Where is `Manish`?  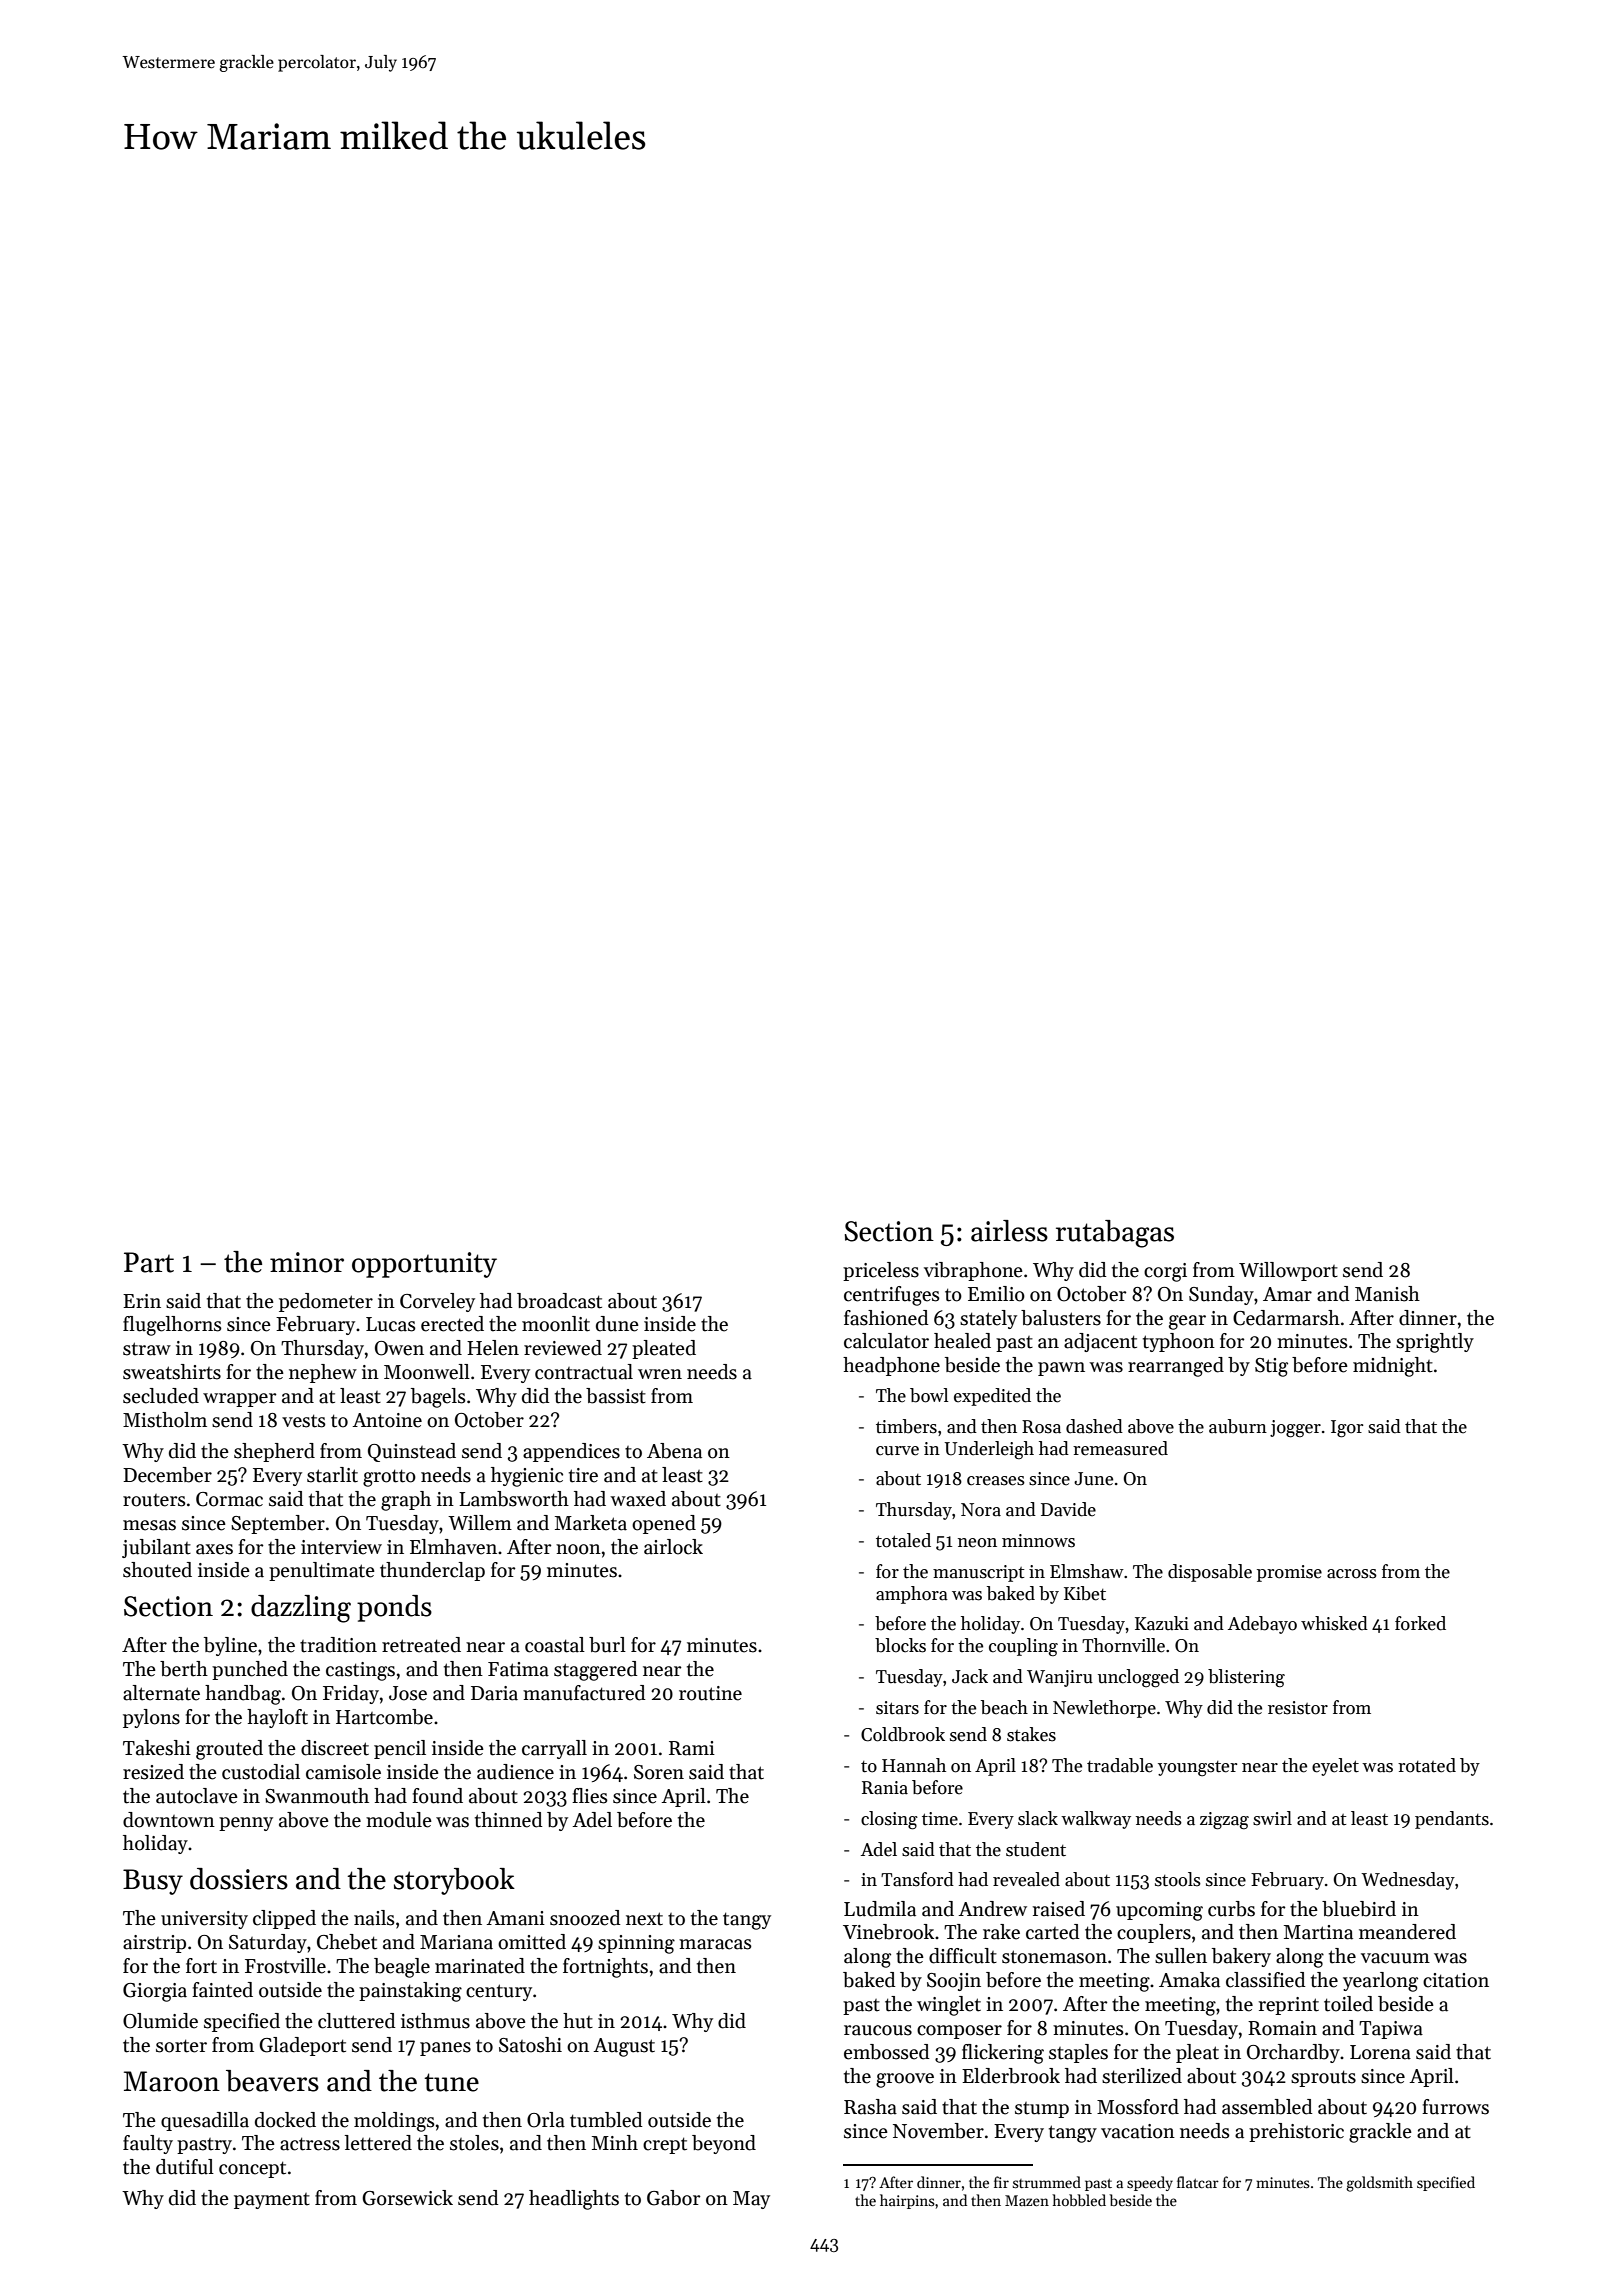 Manish is located at coordinates (1387, 1294).
